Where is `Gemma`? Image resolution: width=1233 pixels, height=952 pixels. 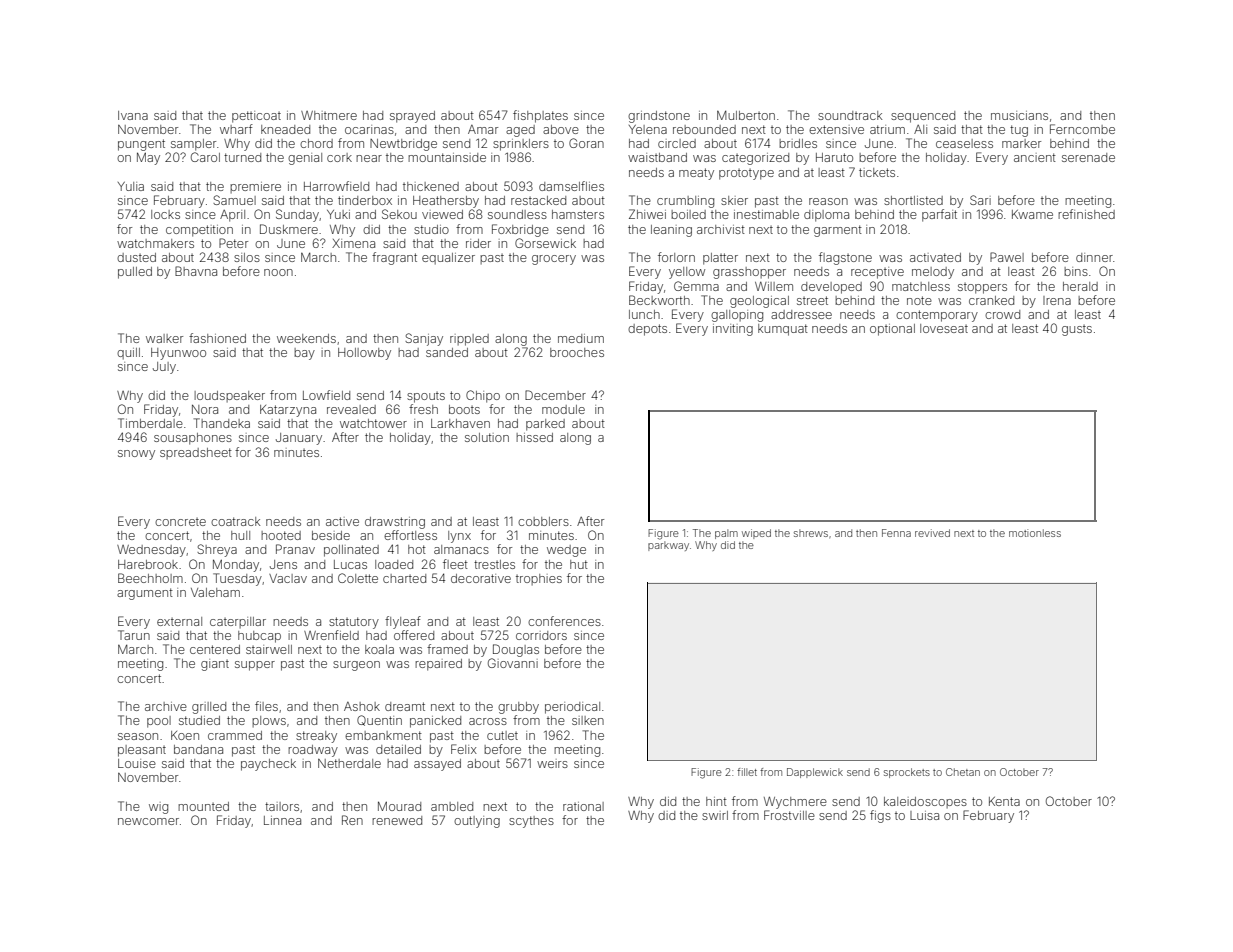 Gemma is located at coordinates (696, 286).
